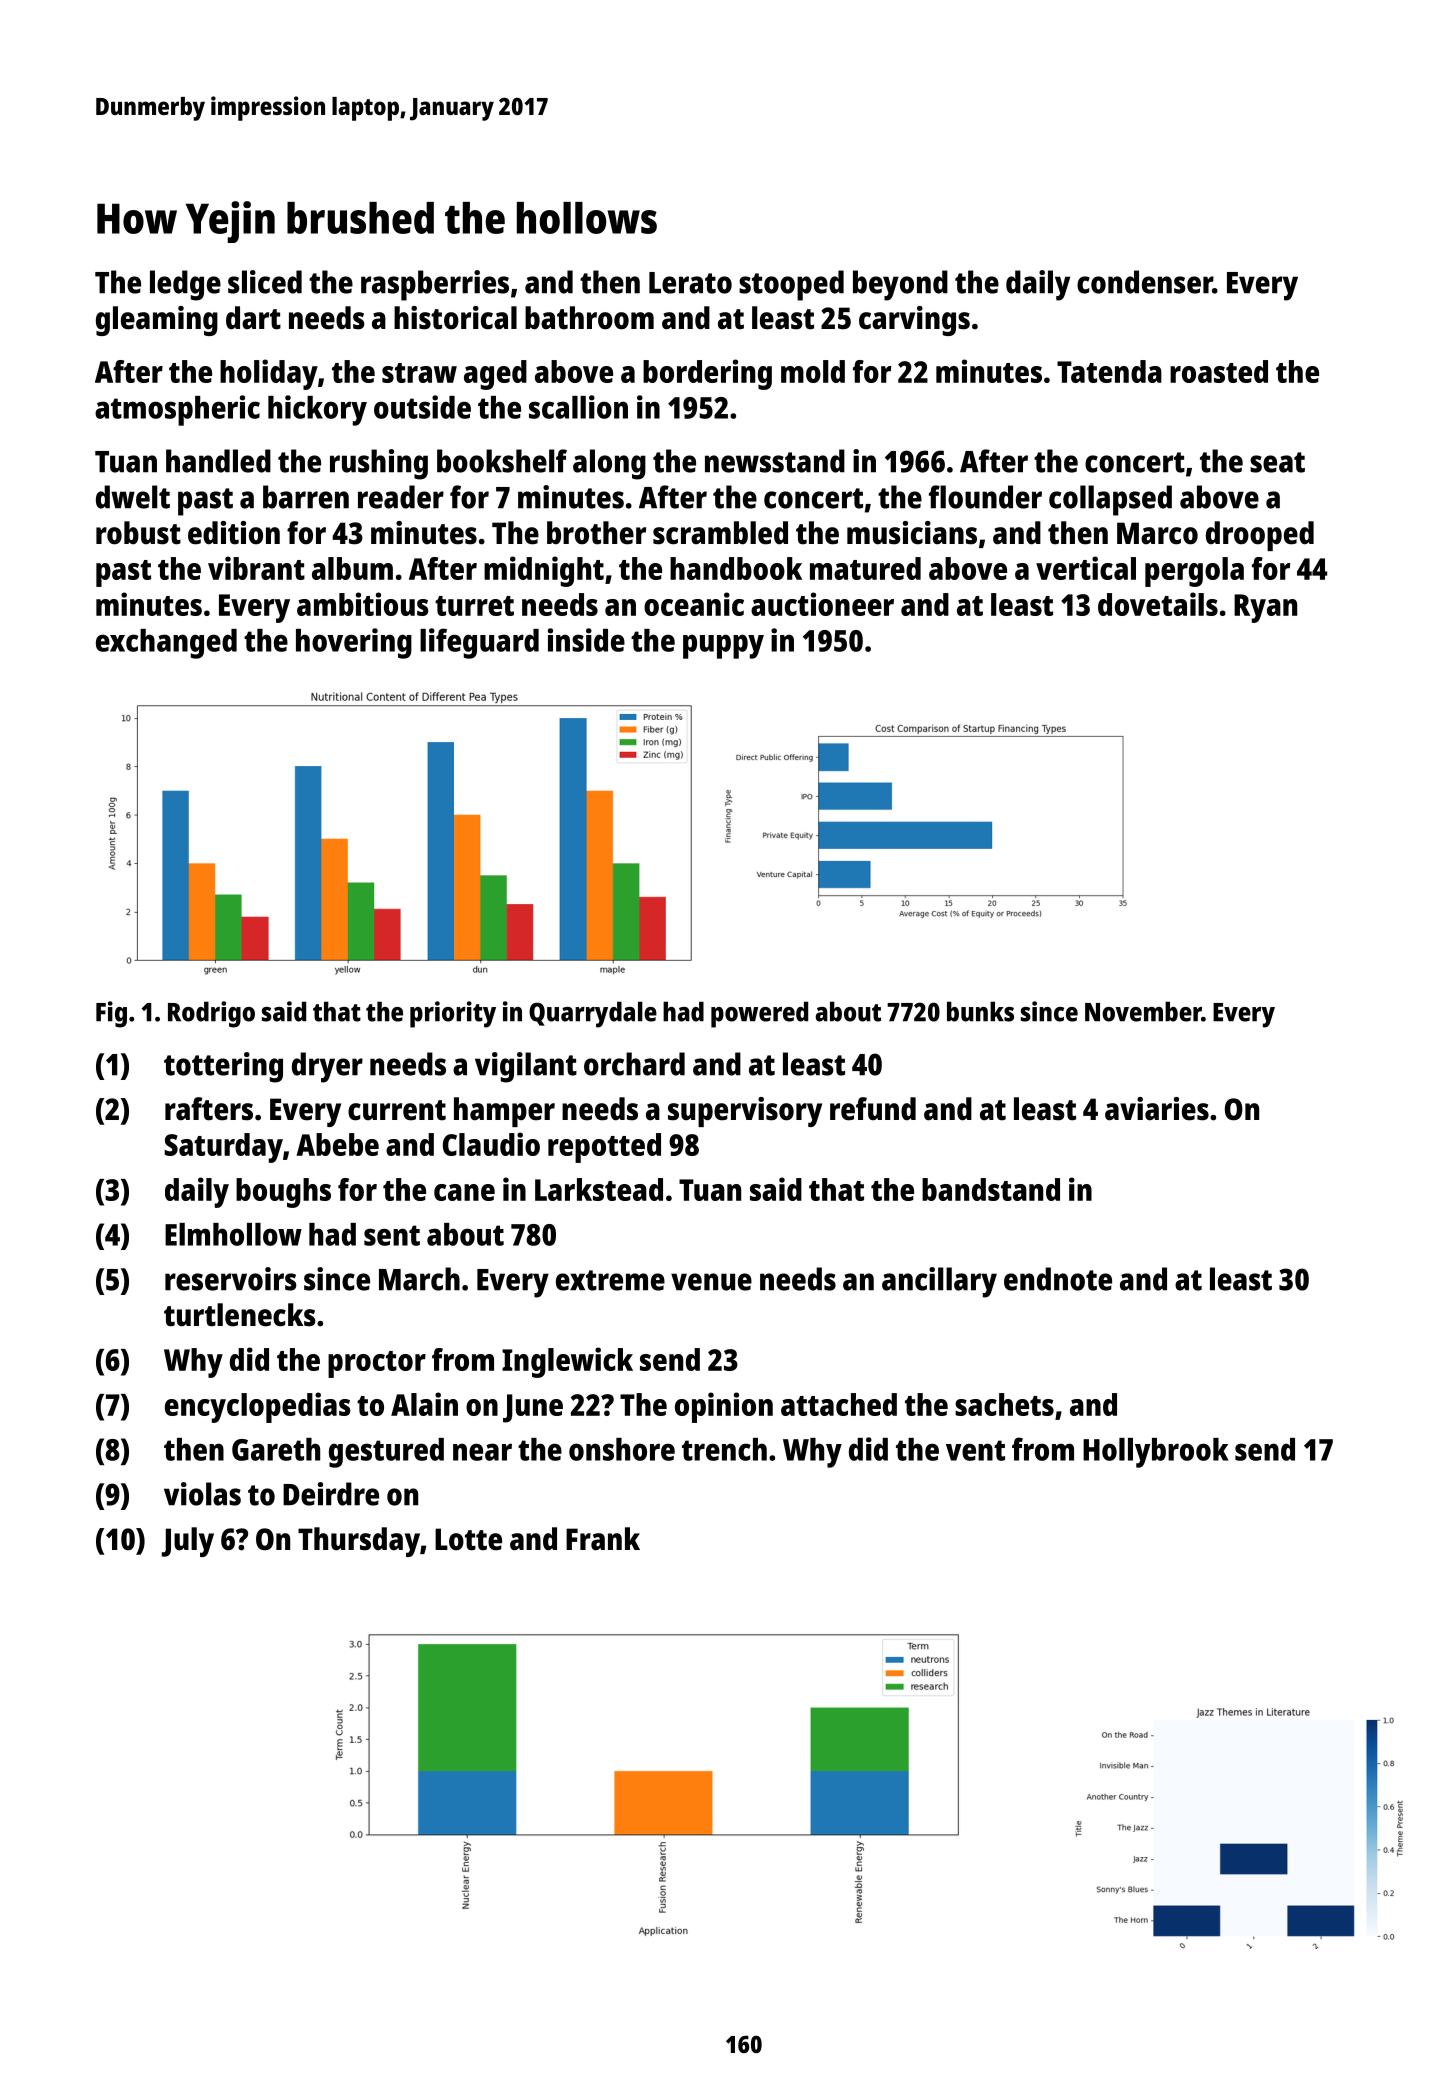  I want to click on violas, so click(202, 1494).
